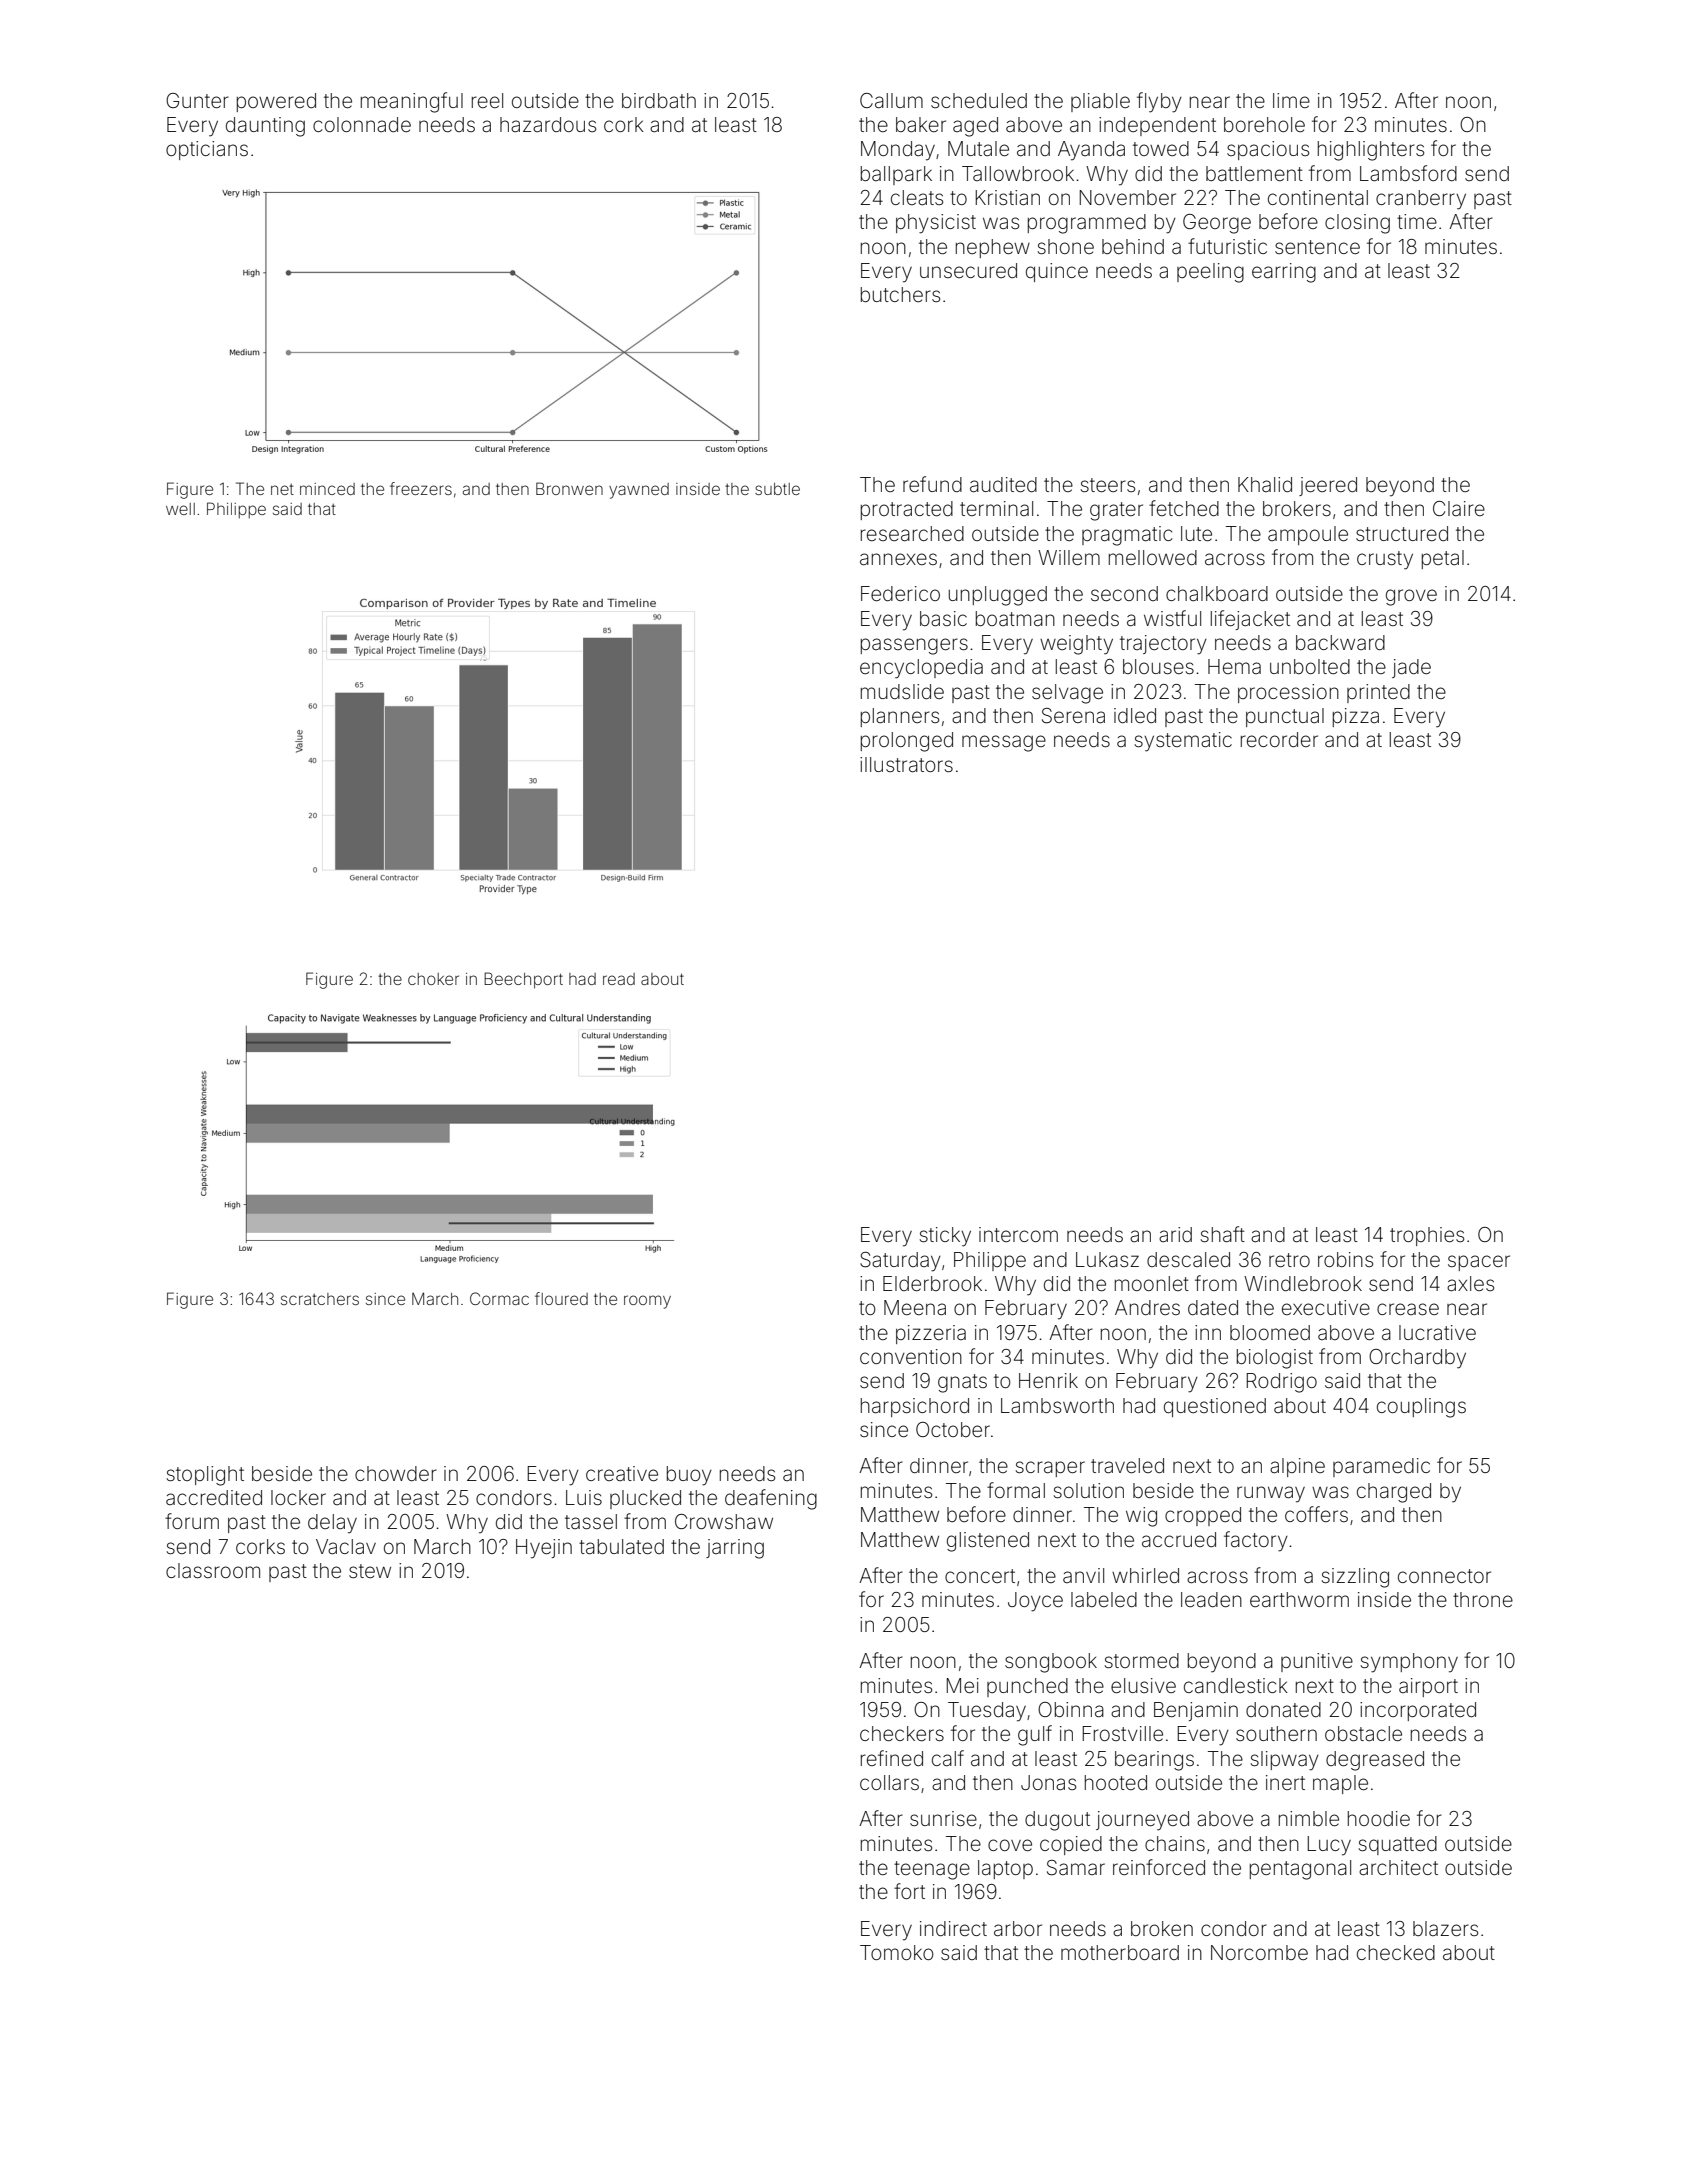  What do you see at coordinates (180, 509) in the page?
I see `well` at bounding box center [180, 509].
